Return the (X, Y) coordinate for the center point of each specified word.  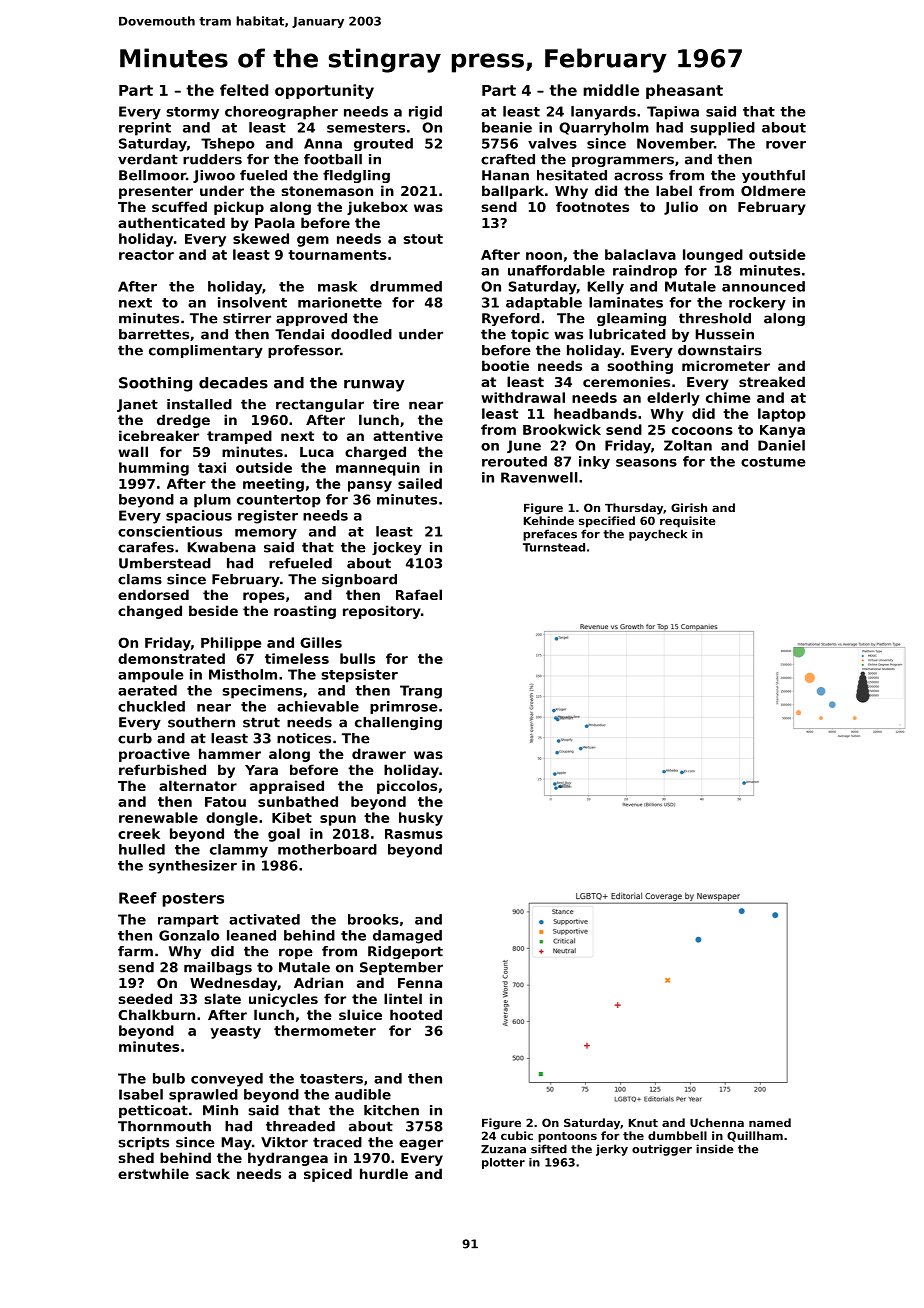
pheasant (684, 91)
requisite (688, 522)
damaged (407, 937)
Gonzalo (189, 935)
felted (244, 90)
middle (611, 90)
